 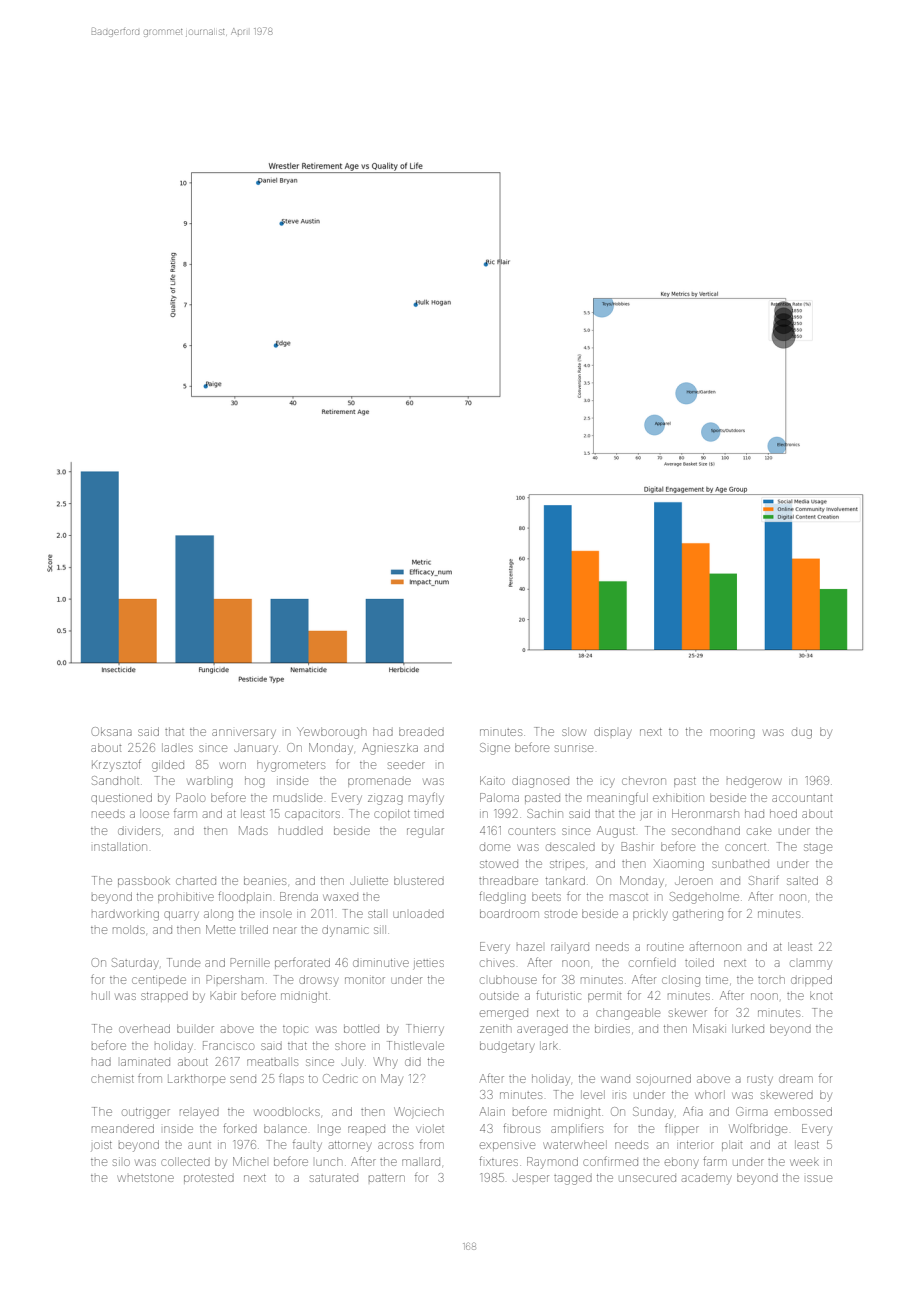 What do you see at coordinates (369, 880) in the document?
I see `Juliette` at bounding box center [369, 880].
